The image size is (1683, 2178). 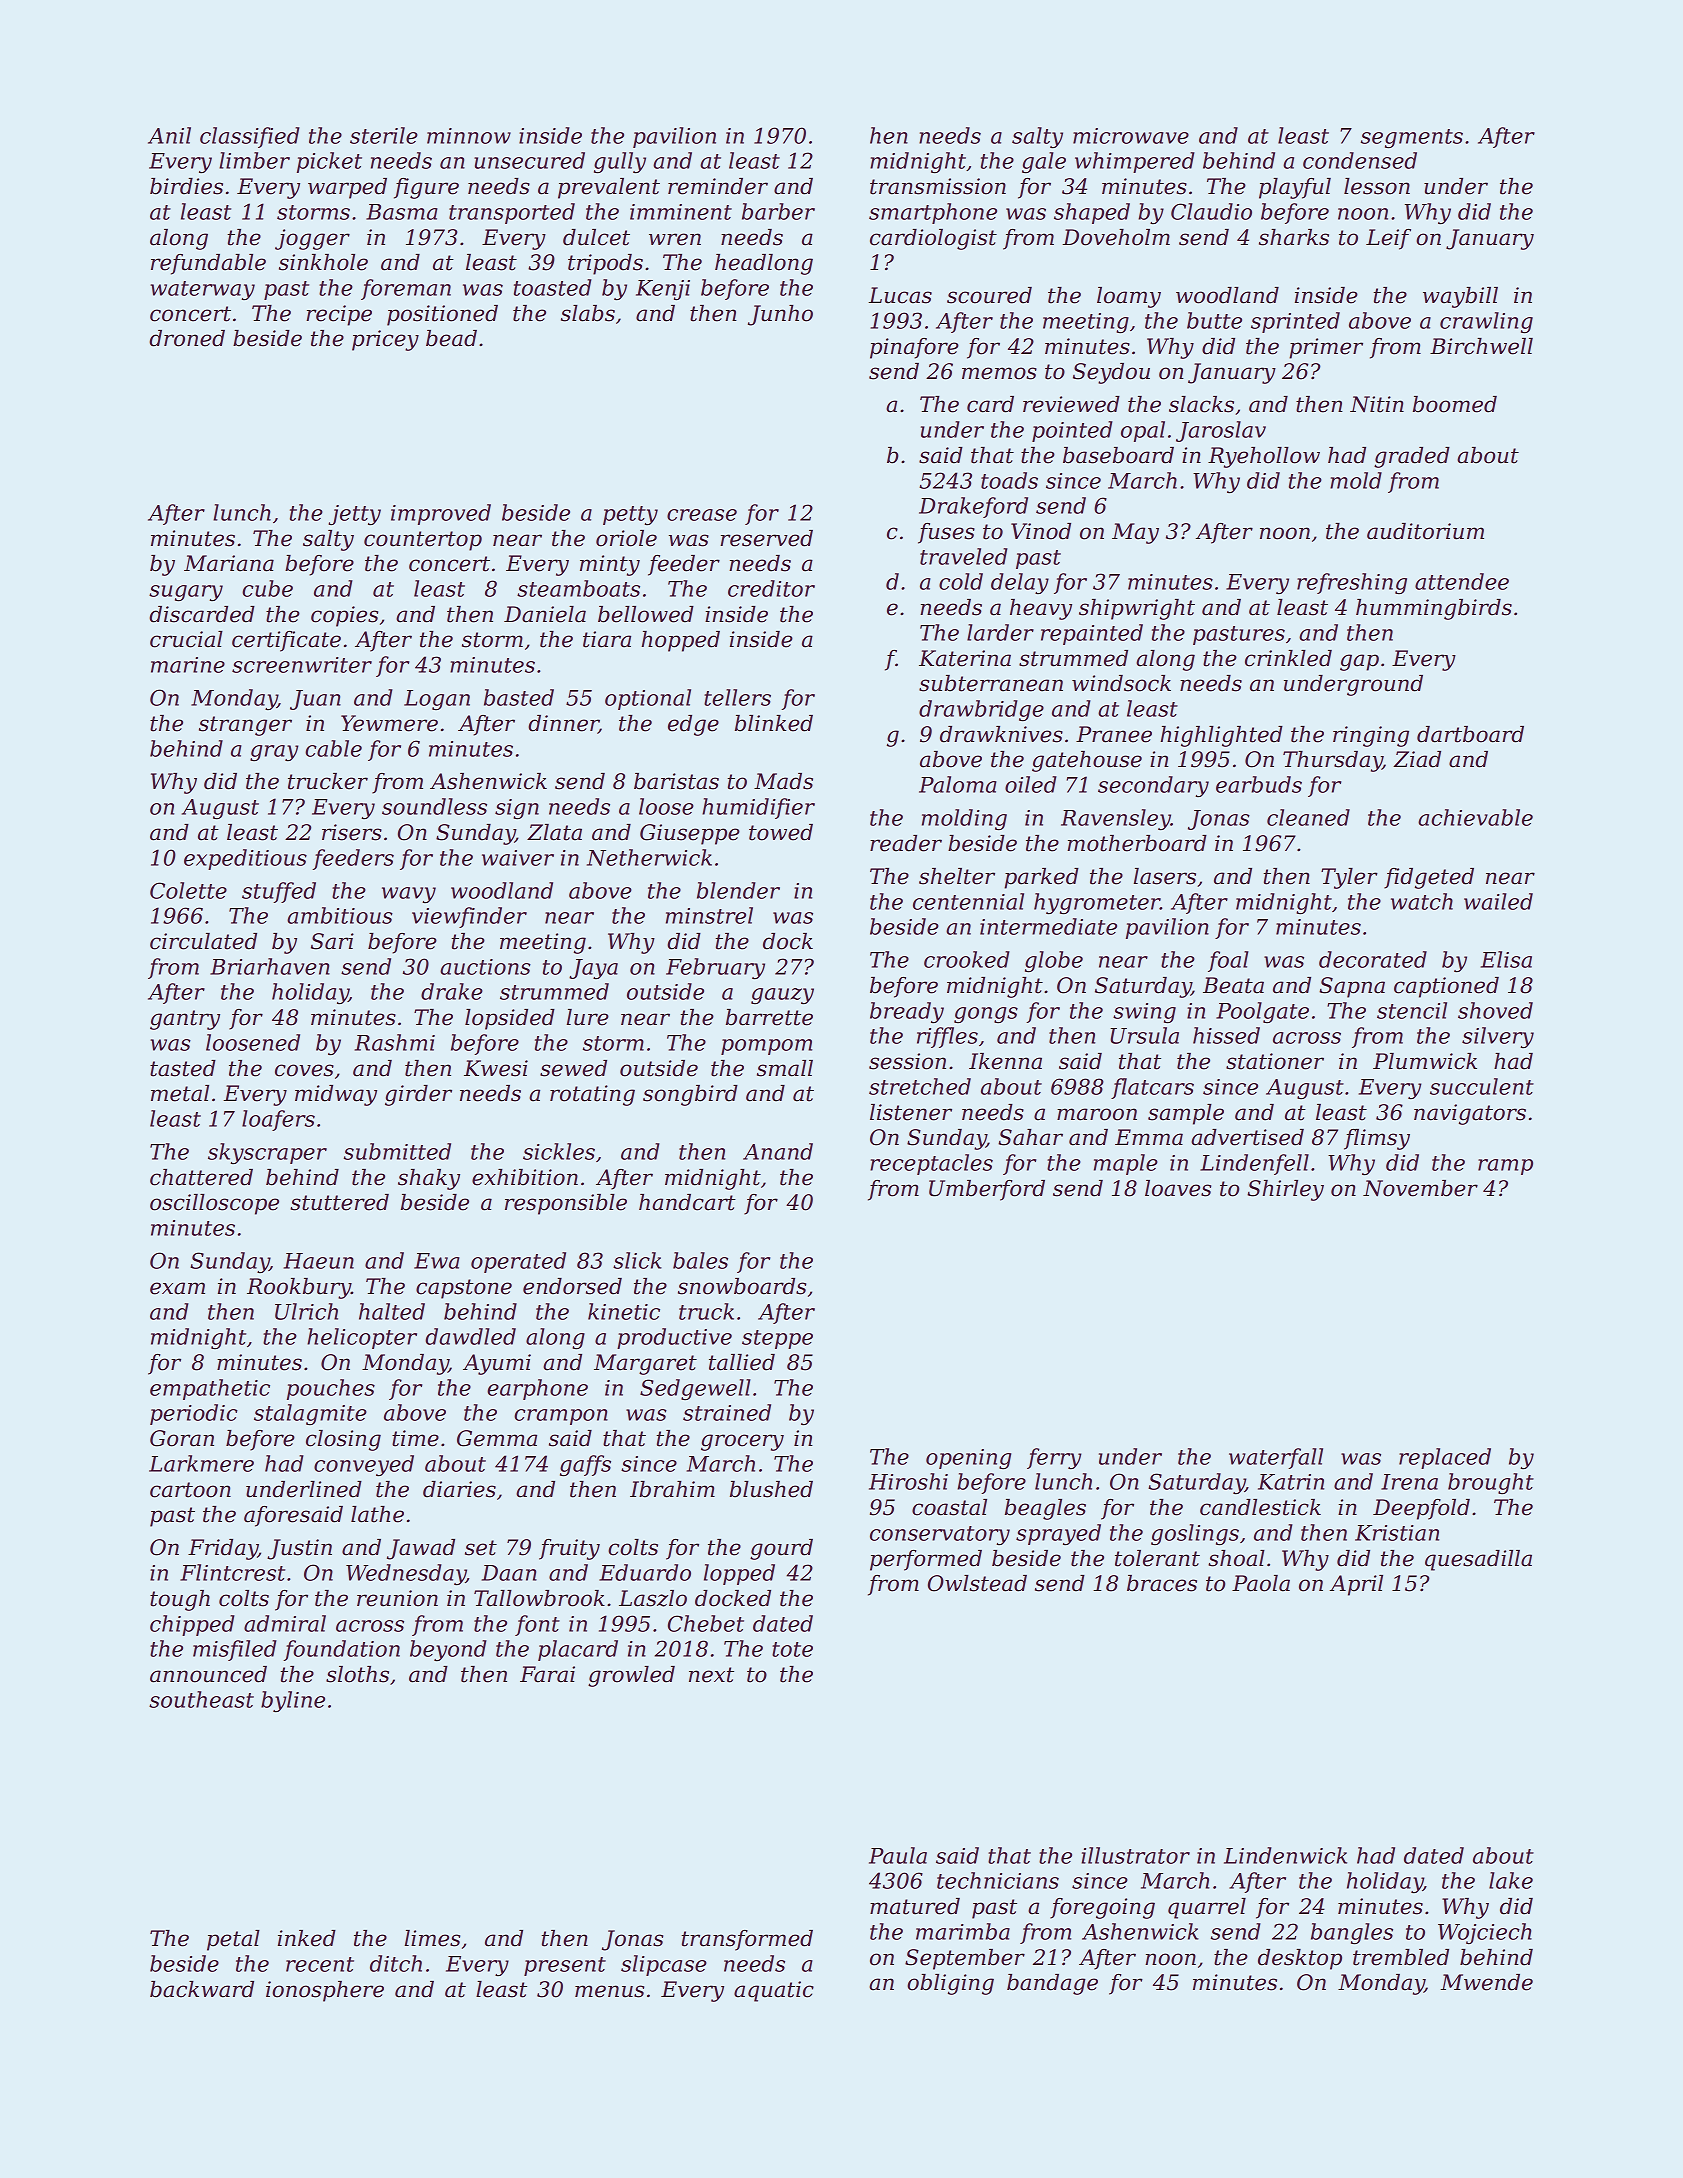 I want to click on transformed, so click(x=747, y=1940).
